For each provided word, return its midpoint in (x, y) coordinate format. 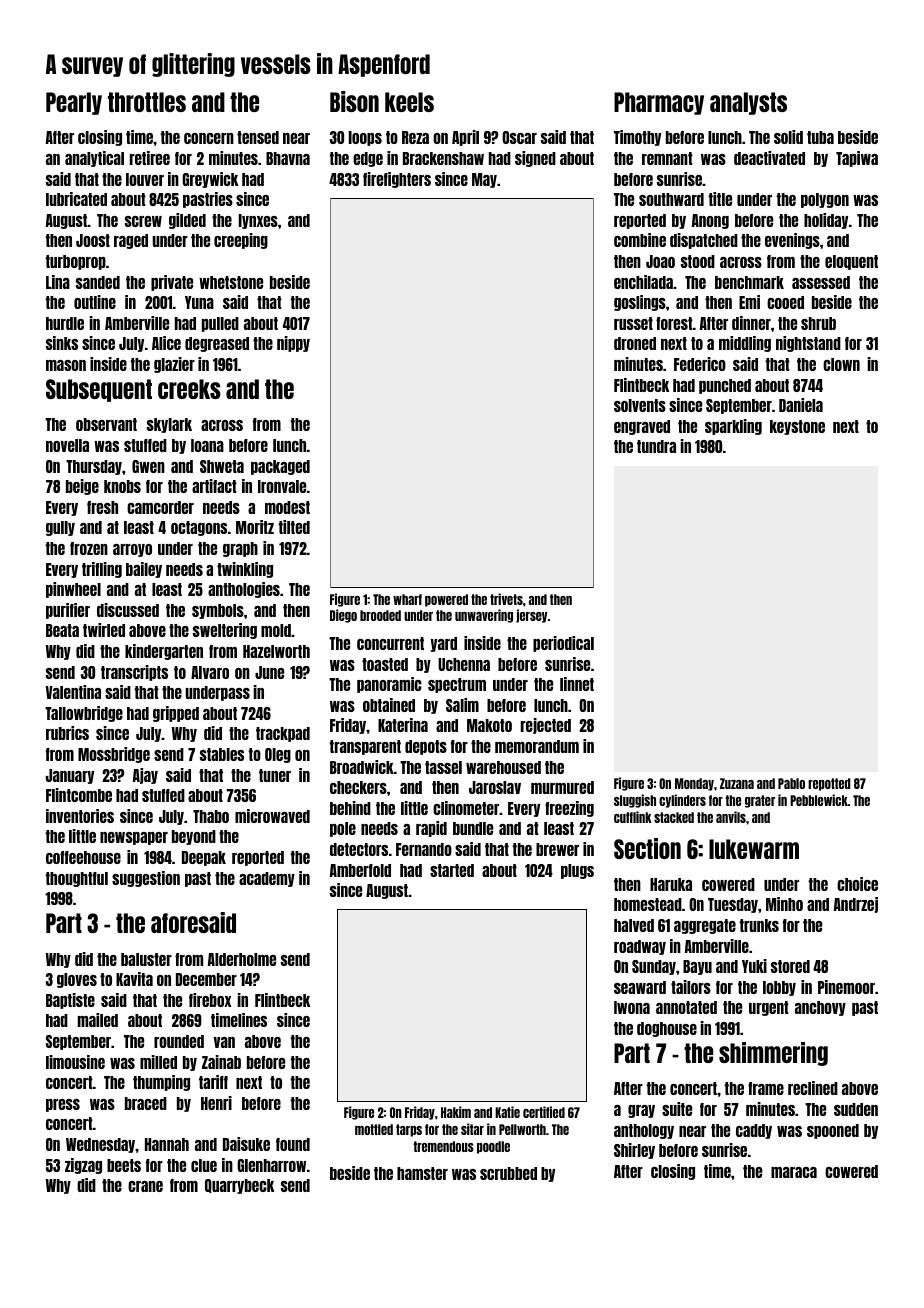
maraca (794, 1172)
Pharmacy (659, 103)
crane (145, 1186)
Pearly (74, 103)
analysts (748, 103)
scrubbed (508, 1173)
